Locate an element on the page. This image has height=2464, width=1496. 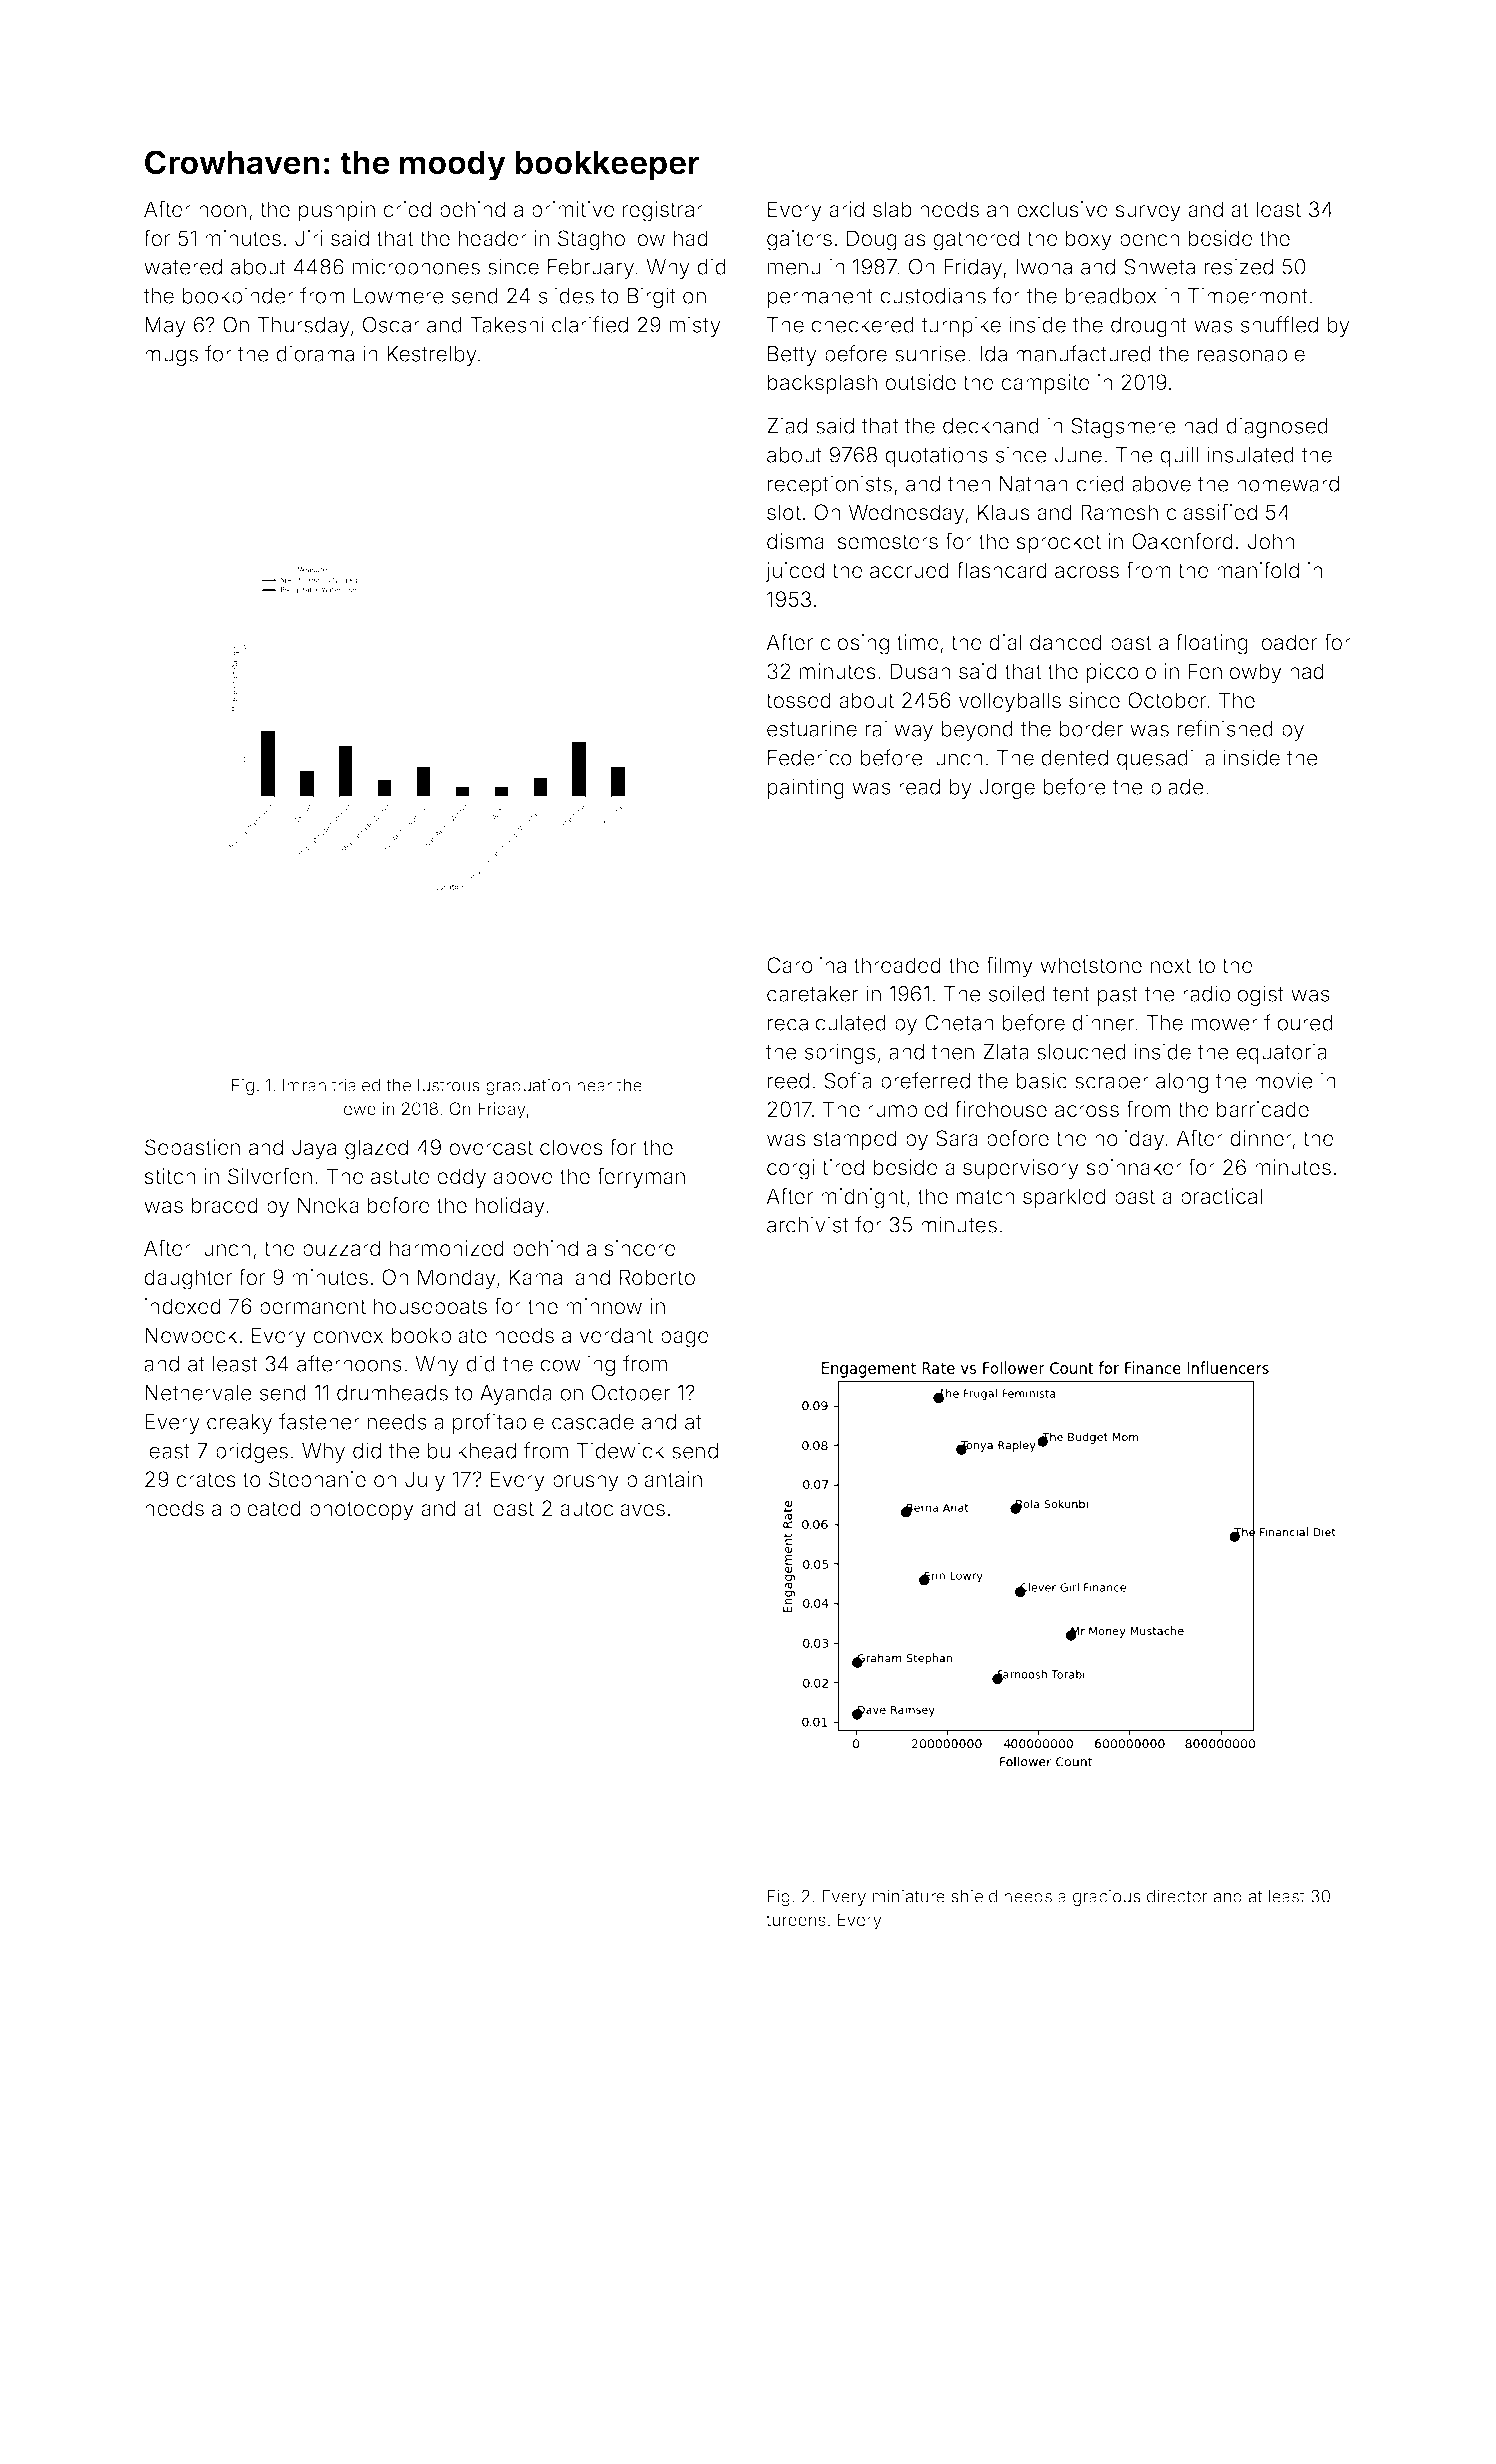
Zlata is located at coordinates (1006, 1052).
